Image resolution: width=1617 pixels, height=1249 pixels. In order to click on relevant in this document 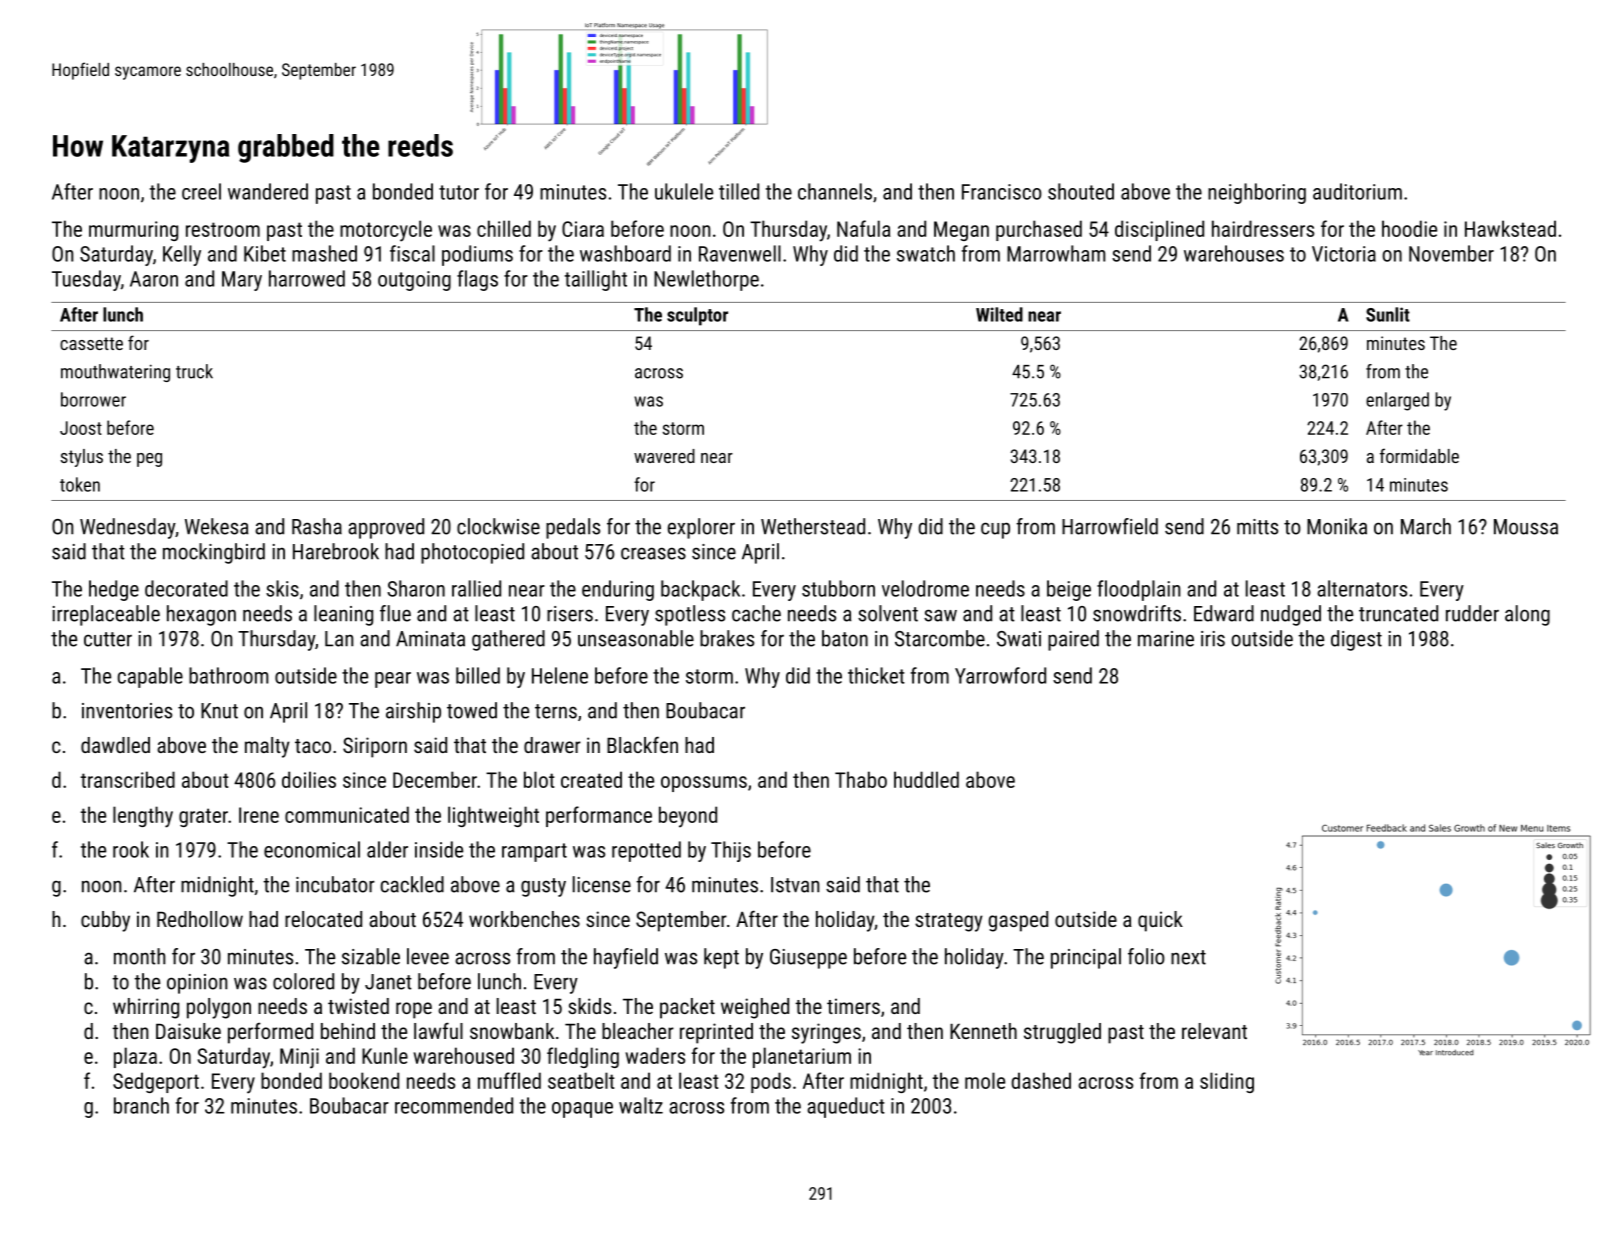, I will do `click(1214, 1031)`.
